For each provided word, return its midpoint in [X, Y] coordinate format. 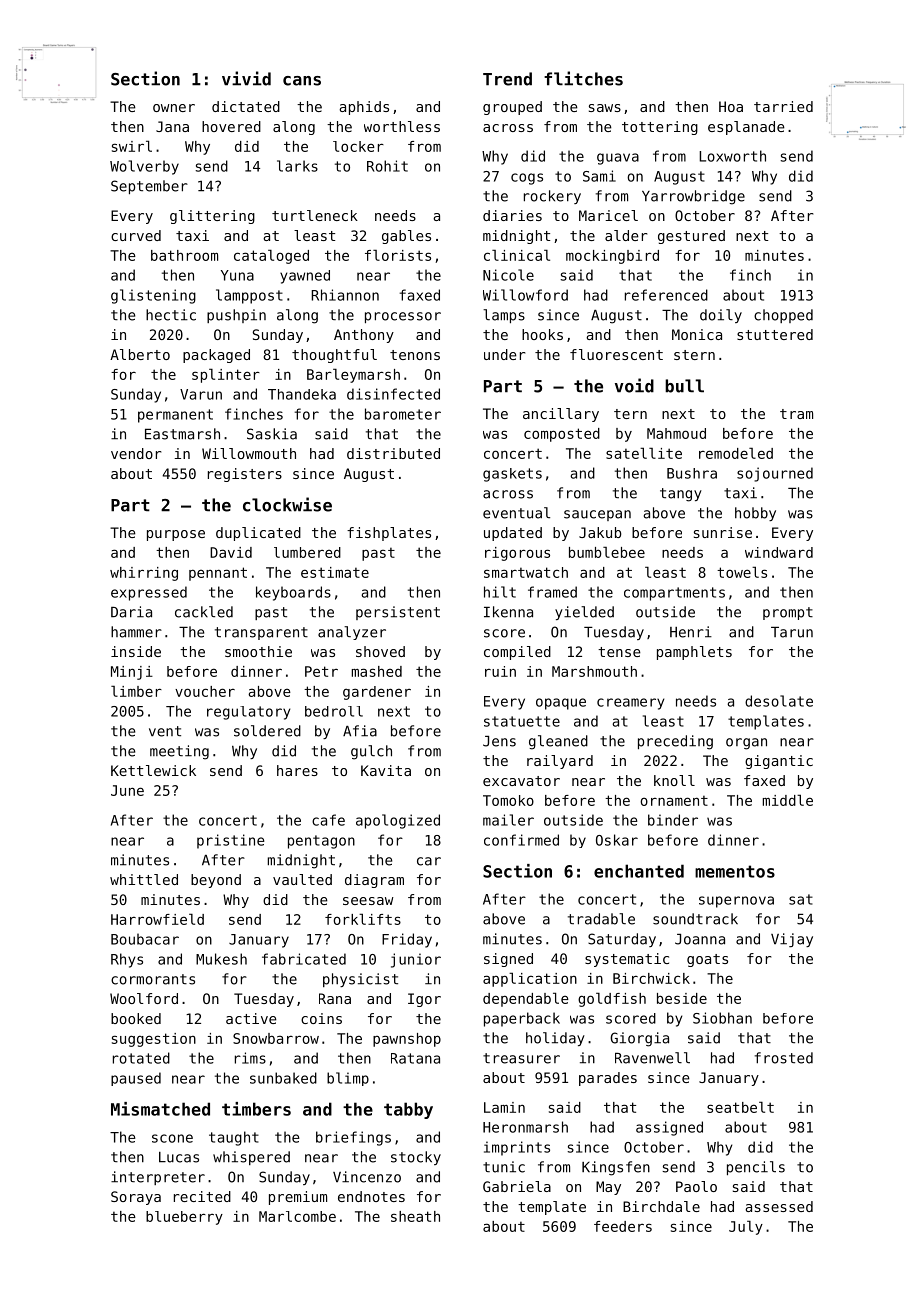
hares [297, 770]
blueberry [184, 1218]
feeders [623, 1226]
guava [618, 159]
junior [416, 960]
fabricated [304, 959]
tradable [601, 919]
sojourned [775, 474]
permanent [175, 416]
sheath [415, 1216]
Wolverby [144, 167]
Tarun [792, 632]
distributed [393, 453]
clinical [517, 255]
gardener [377, 693]
